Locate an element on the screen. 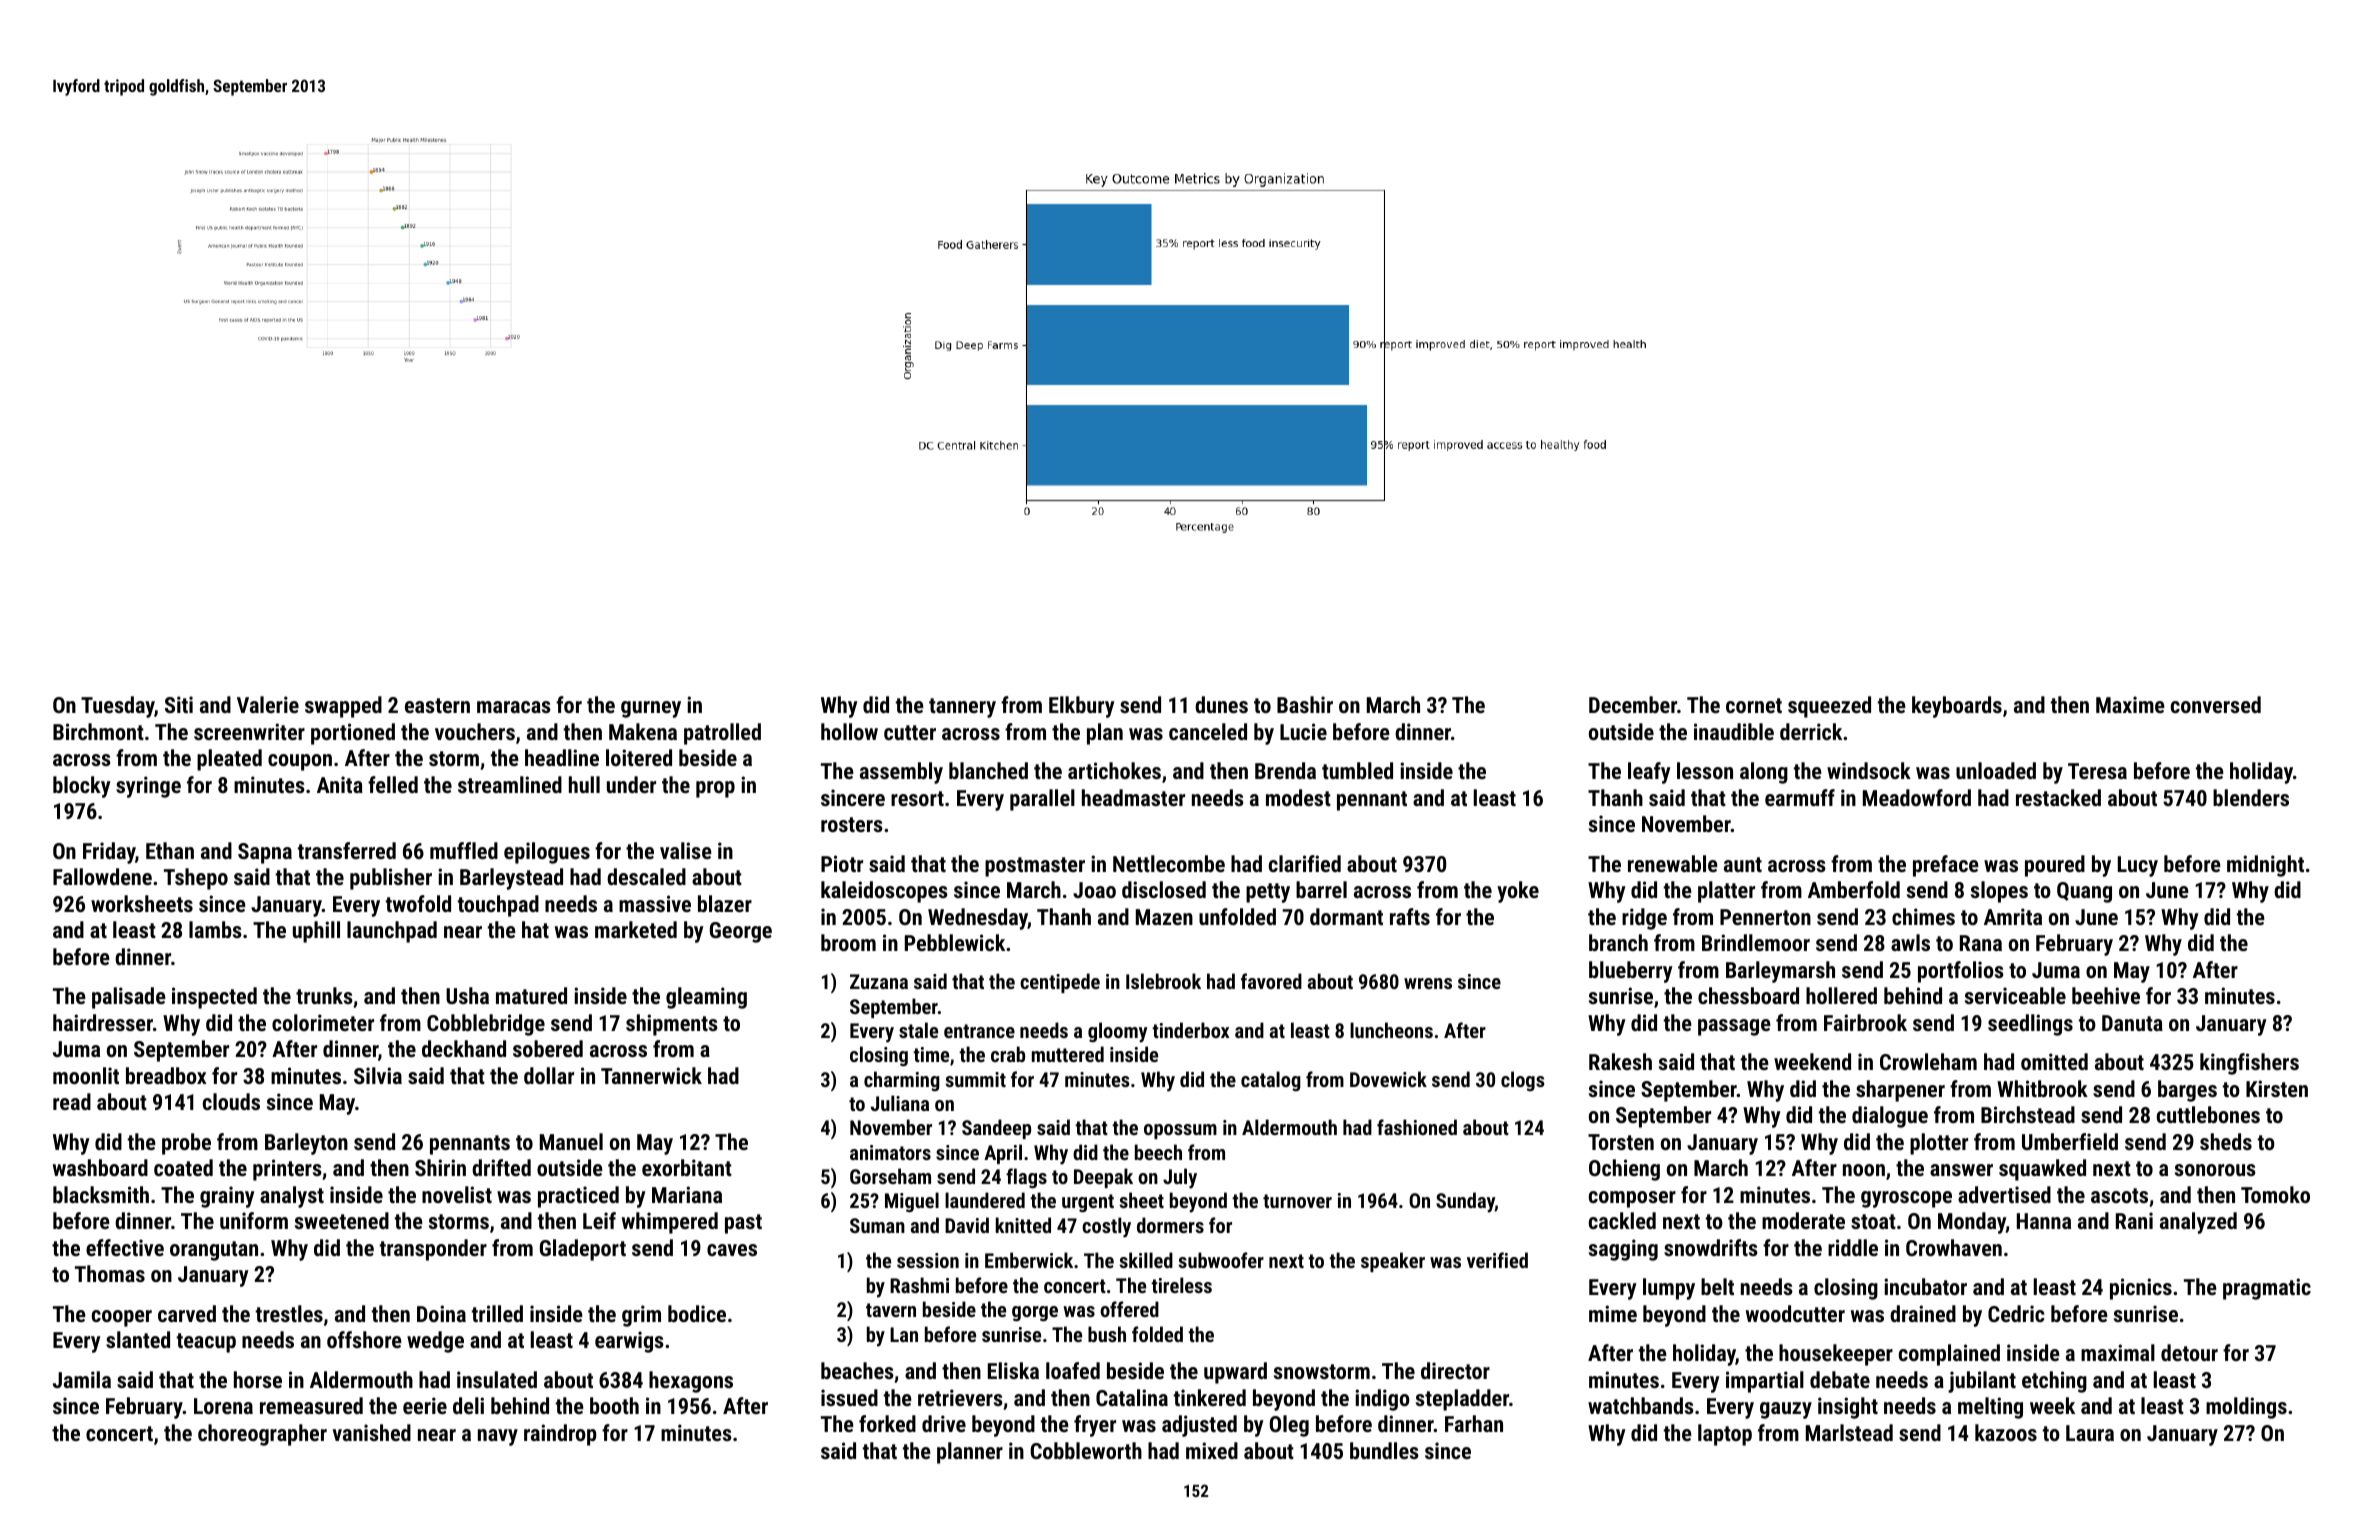 The height and width of the screenshot is (1531, 2366). Cobbleworth is located at coordinates (1086, 1450).
